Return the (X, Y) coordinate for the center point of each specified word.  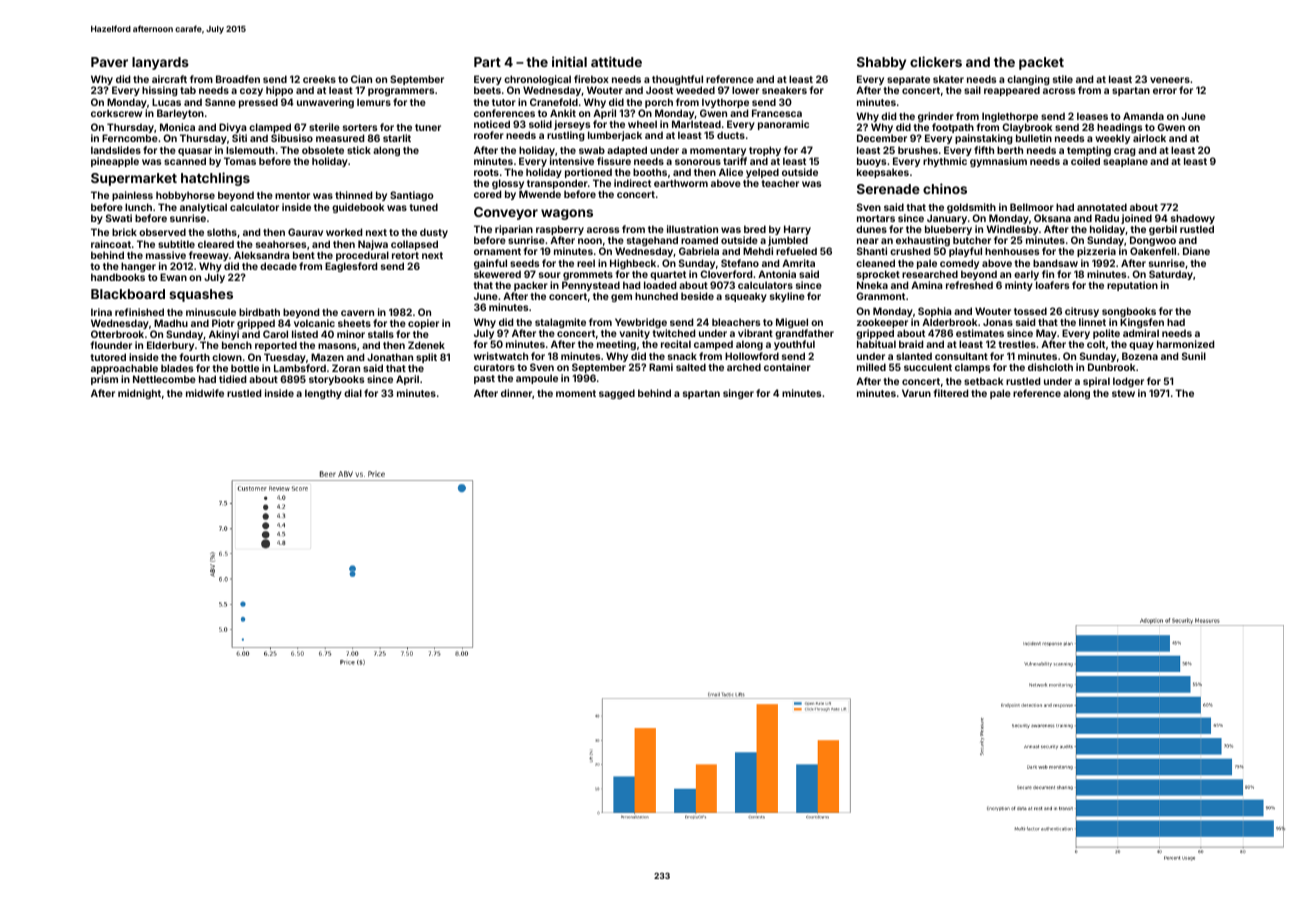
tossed (1030, 311)
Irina (101, 312)
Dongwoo (1153, 242)
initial (569, 61)
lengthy (323, 394)
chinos (945, 188)
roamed (699, 240)
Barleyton (180, 114)
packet (1041, 63)
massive (166, 255)
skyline (787, 297)
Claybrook (1027, 129)
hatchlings (215, 179)
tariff (735, 161)
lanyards (160, 63)
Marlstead (696, 124)
